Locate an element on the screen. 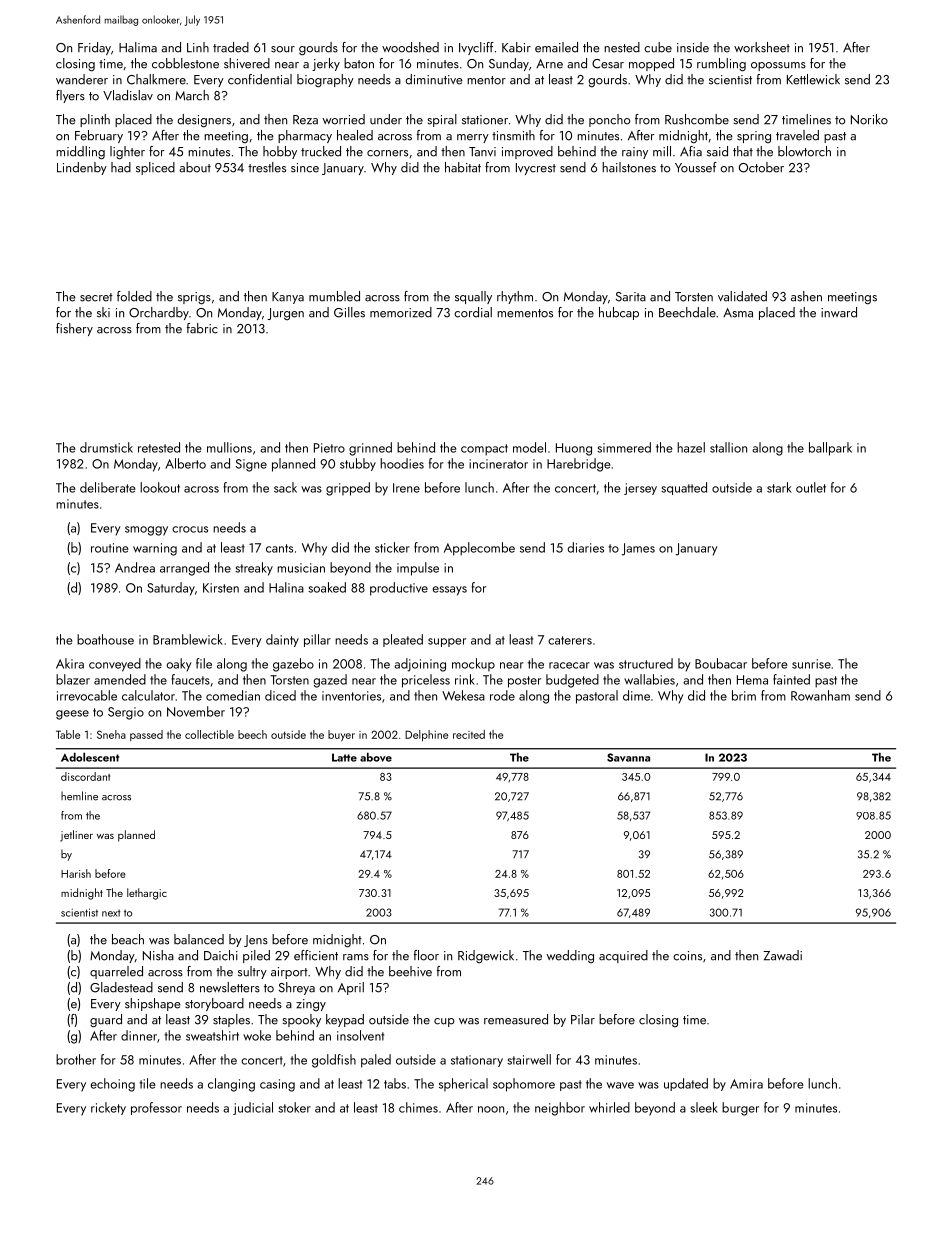 This screenshot has width=952, height=1233. Zawadi is located at coordinates (782, 955).
